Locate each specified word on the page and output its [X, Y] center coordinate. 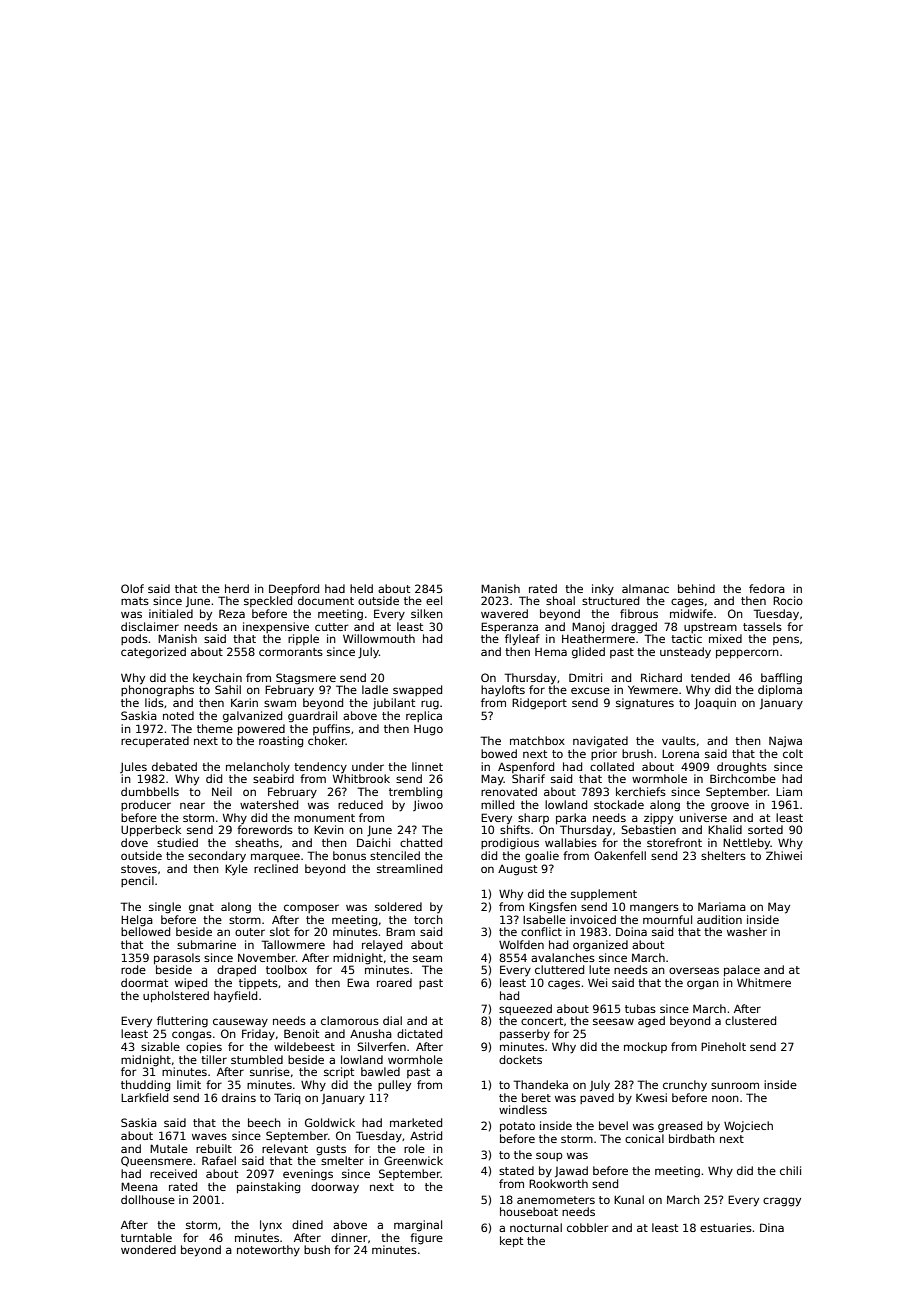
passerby [525, 1034]
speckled [268, 601]
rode [133, 969]
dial [392, 1020]
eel [434, 600]
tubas [640, 1008]
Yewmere [653, 690]
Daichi [373, 842]
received [173, 1173]
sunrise [270, 1071]
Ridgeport [539, 704]
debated [174, 766]
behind [696, 588]
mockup [645, 1047]
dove [134, 842]
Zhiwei [784, 855]
